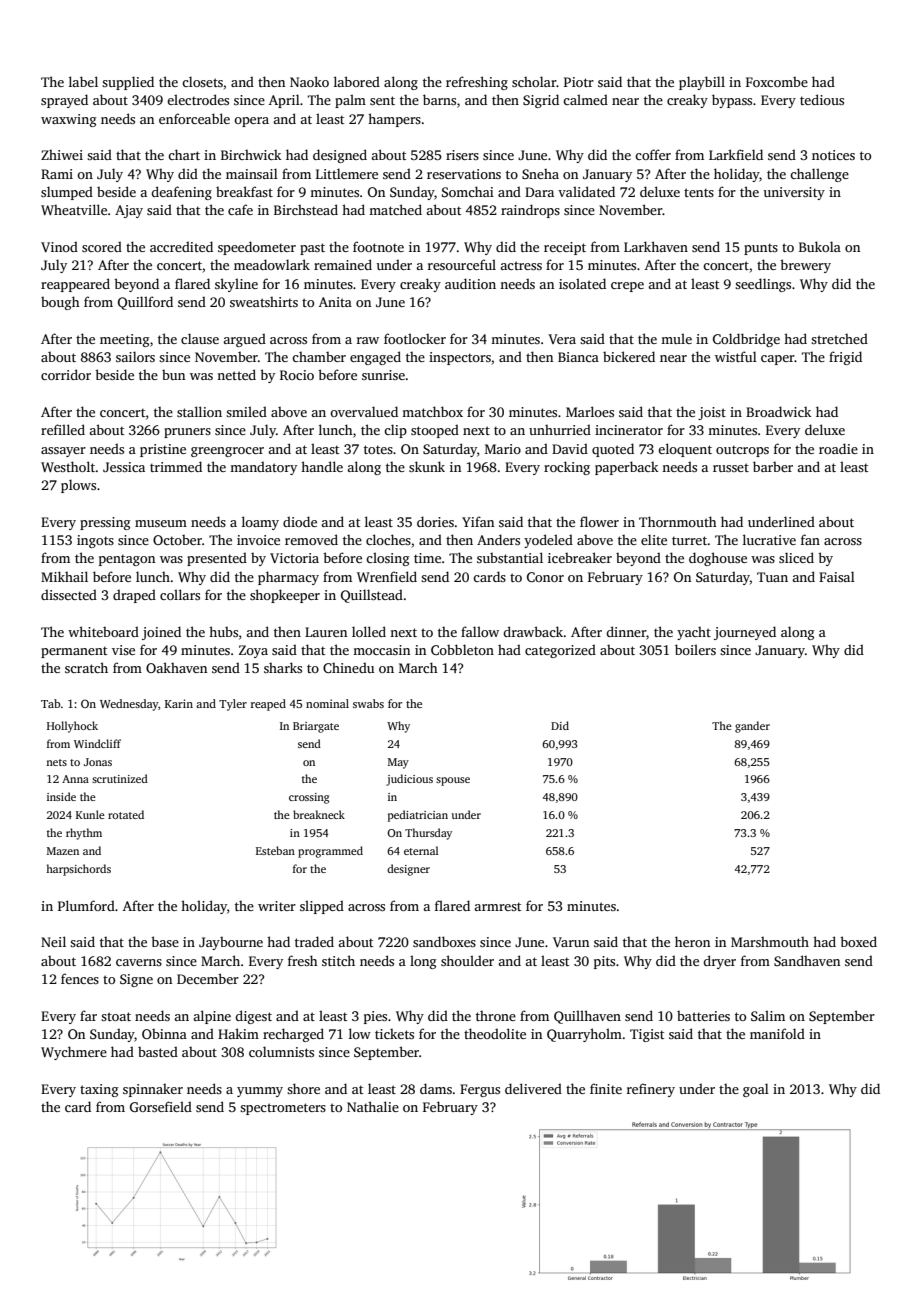 This image has width=924, height=1308. I want to click on validated, so click(586, 191).
